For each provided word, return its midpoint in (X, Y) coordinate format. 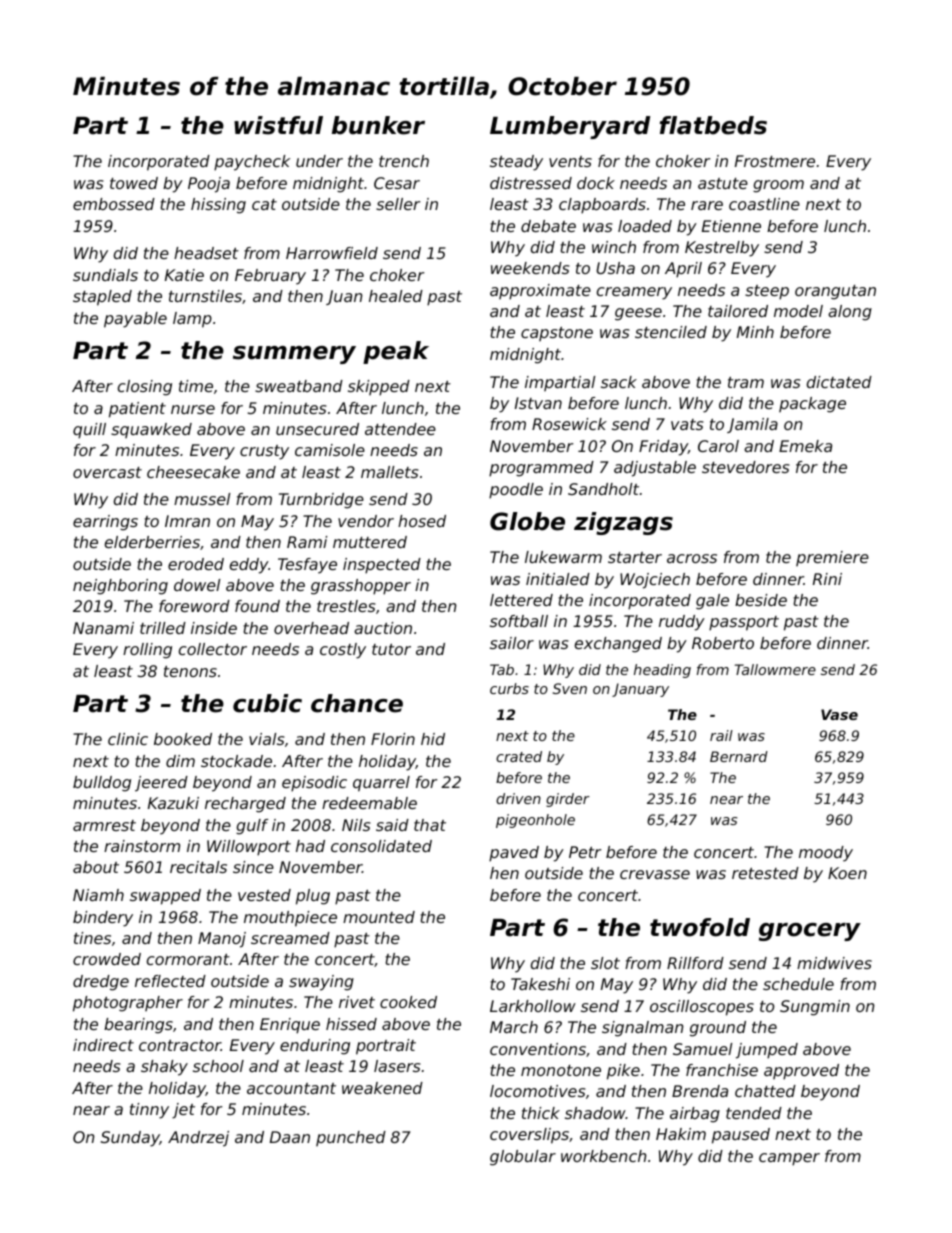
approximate (540, 292)
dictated (839, 382)
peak (396, 352)
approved (801, 1072)
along (850, 313)
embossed (114, 204)
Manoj (222, 940)
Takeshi (540, 984)
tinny (149, 1111)
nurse (193, 409)
